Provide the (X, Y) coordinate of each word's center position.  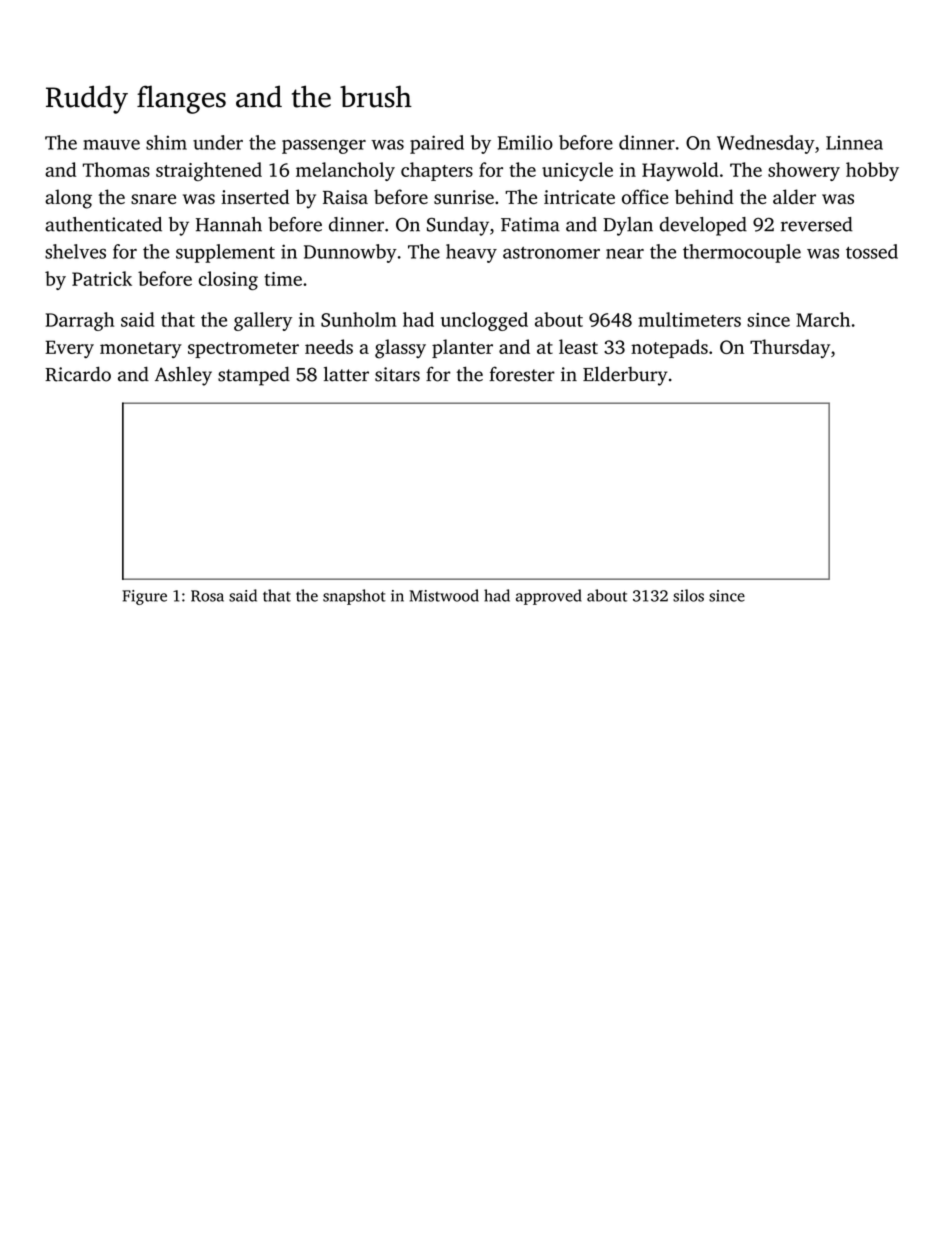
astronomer (551, 253)
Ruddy (87, 99)
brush (376, 96)
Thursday (790, 348)
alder (794, 196)
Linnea (854, 143)
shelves (75, 251)
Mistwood (444, 595)
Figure (144, 597)
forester (522, 374)
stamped (254, 376)
